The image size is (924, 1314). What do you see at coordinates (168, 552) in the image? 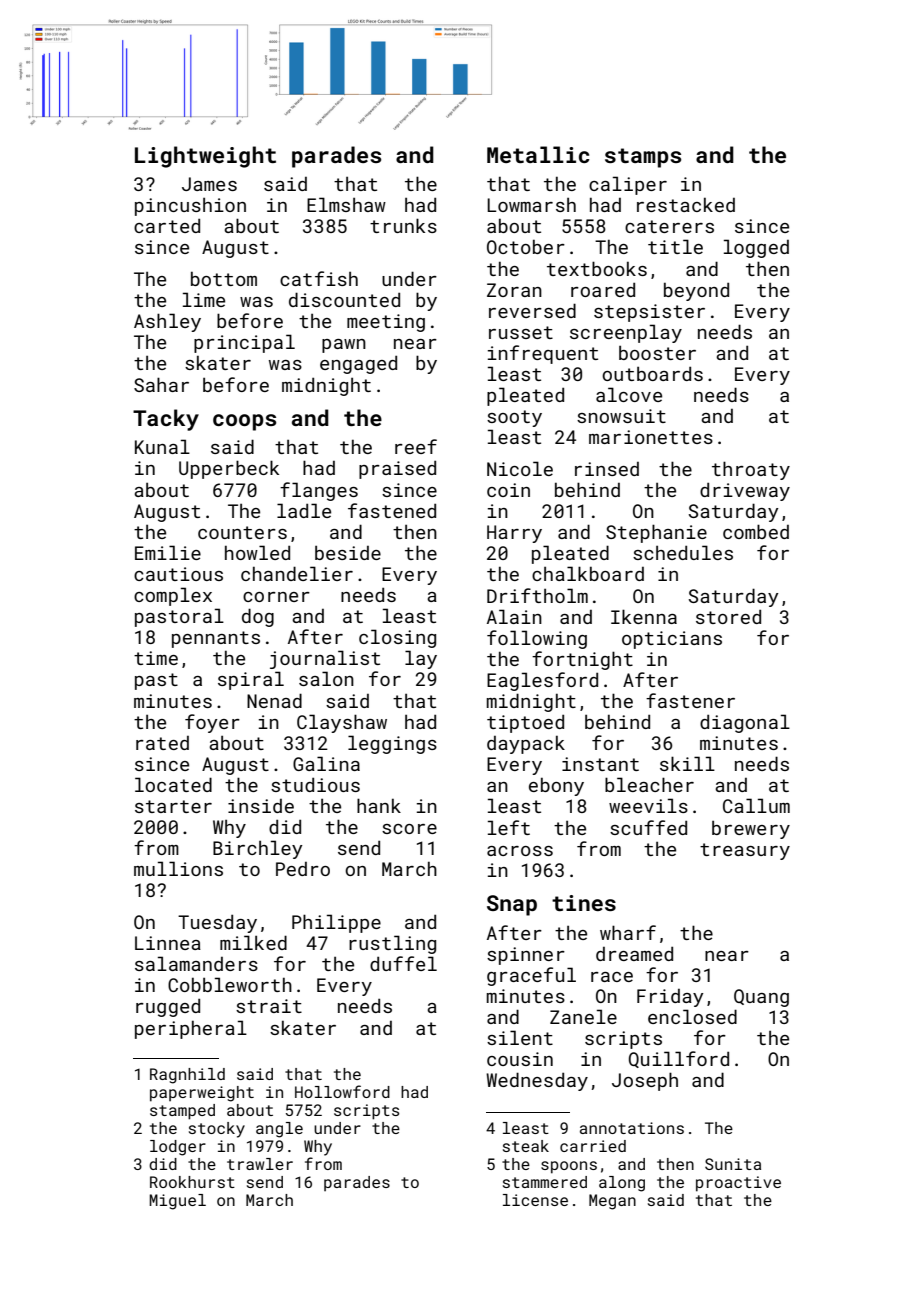
I see `Emilie` at bounding box center [168, 552].
